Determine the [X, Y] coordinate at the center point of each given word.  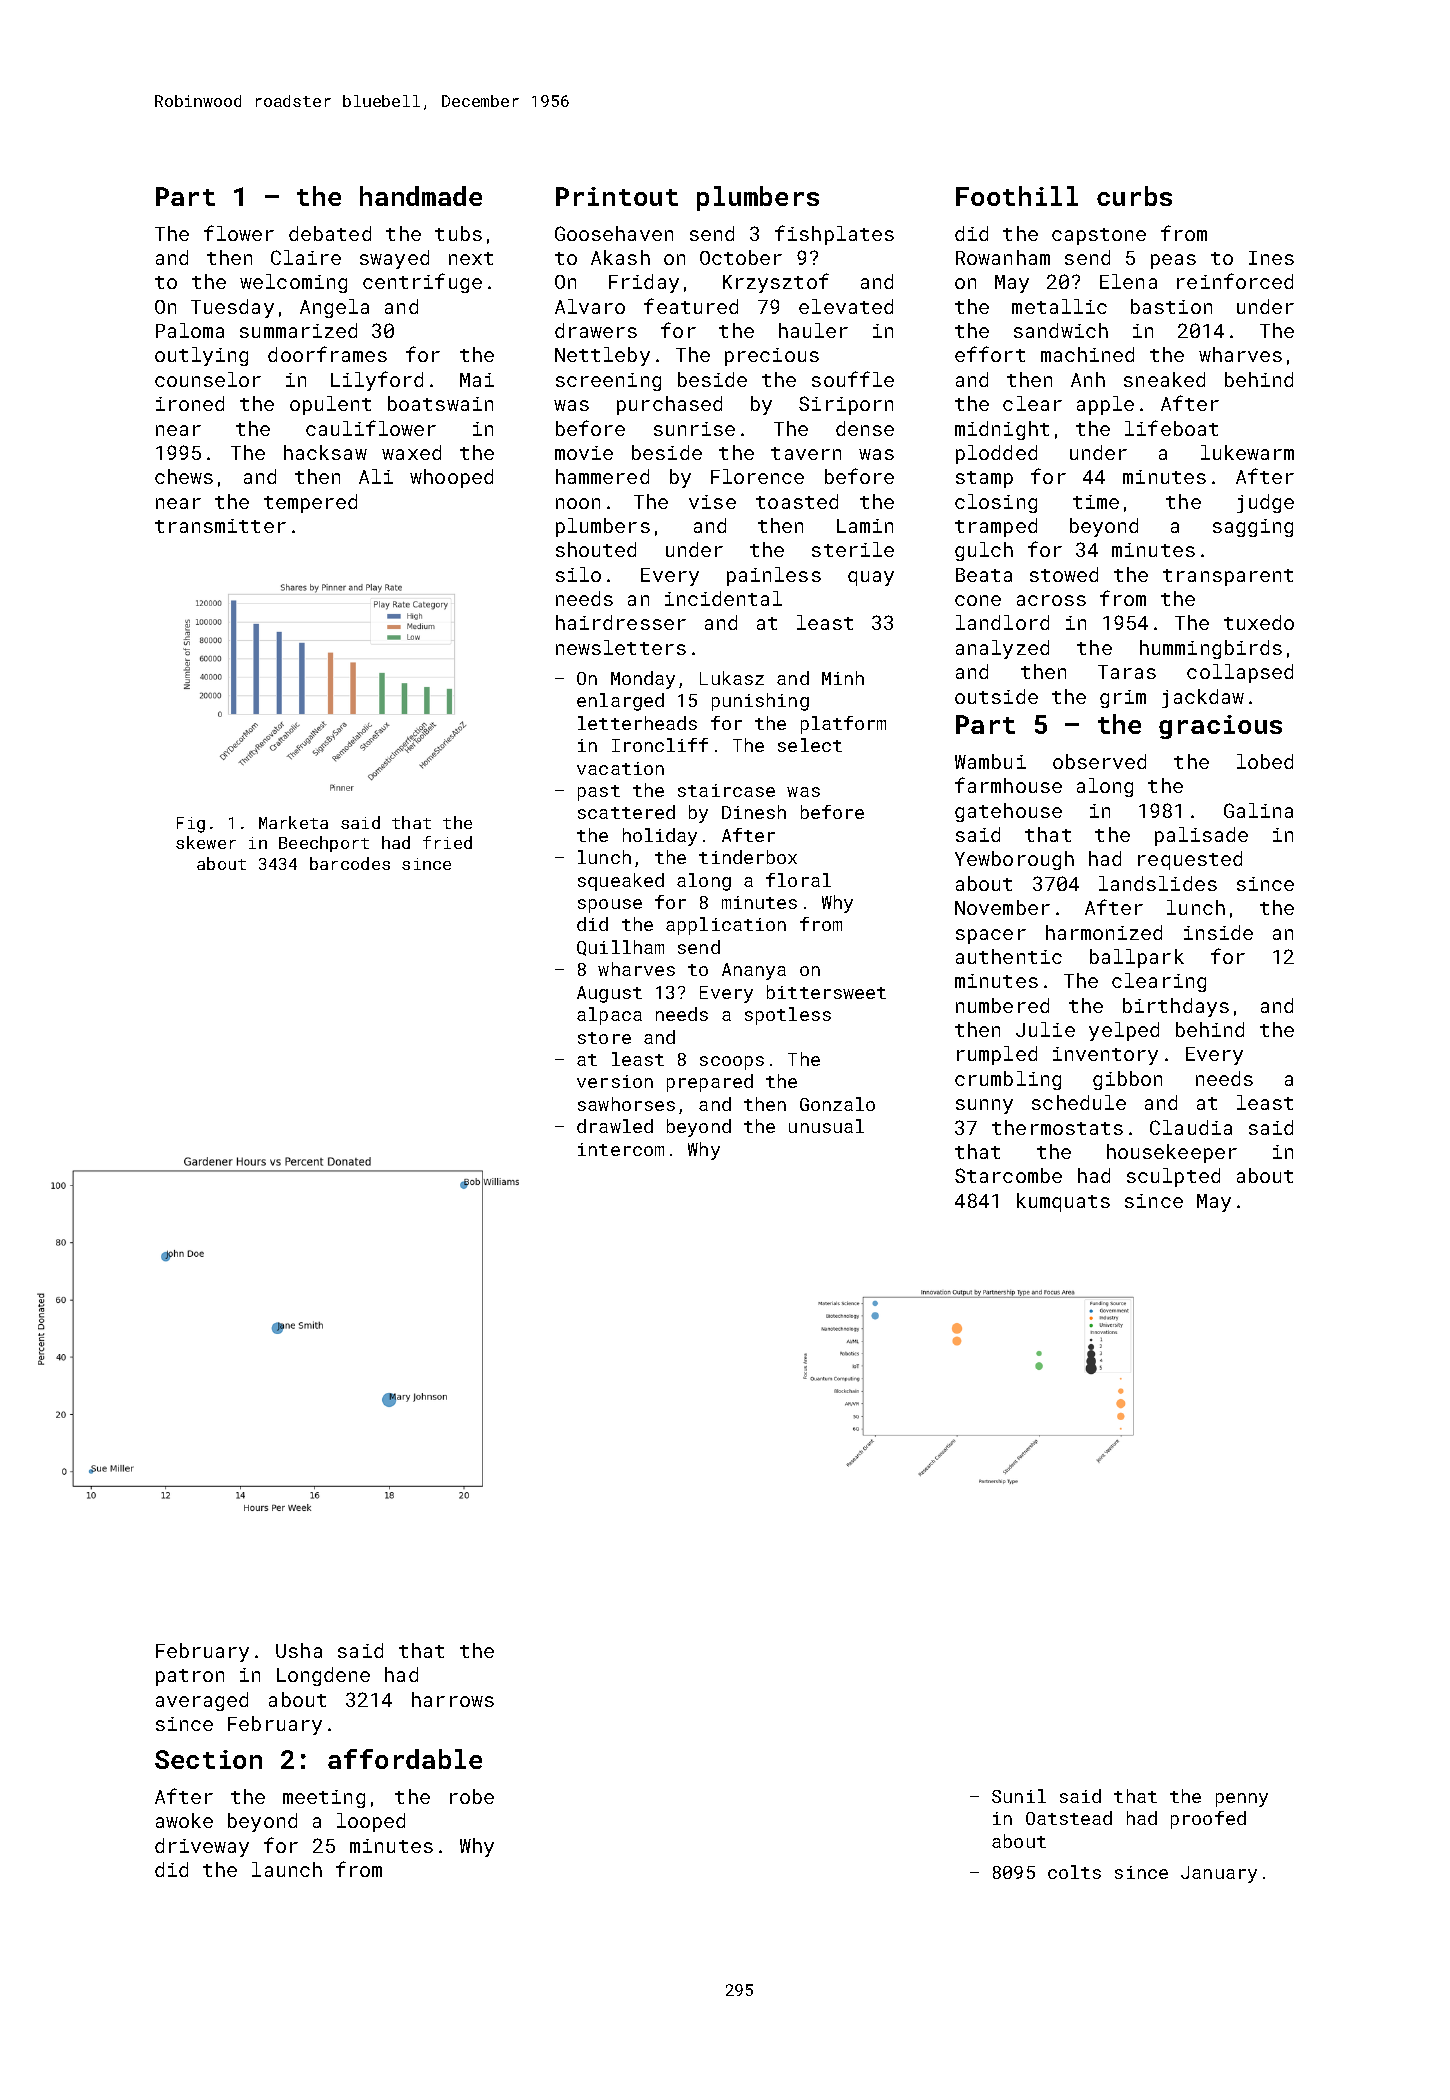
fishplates [834, 235]
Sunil [1019, 1796]
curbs [1134, 196]
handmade [421, 196]
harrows [453, 1699]
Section [208, 1759]
